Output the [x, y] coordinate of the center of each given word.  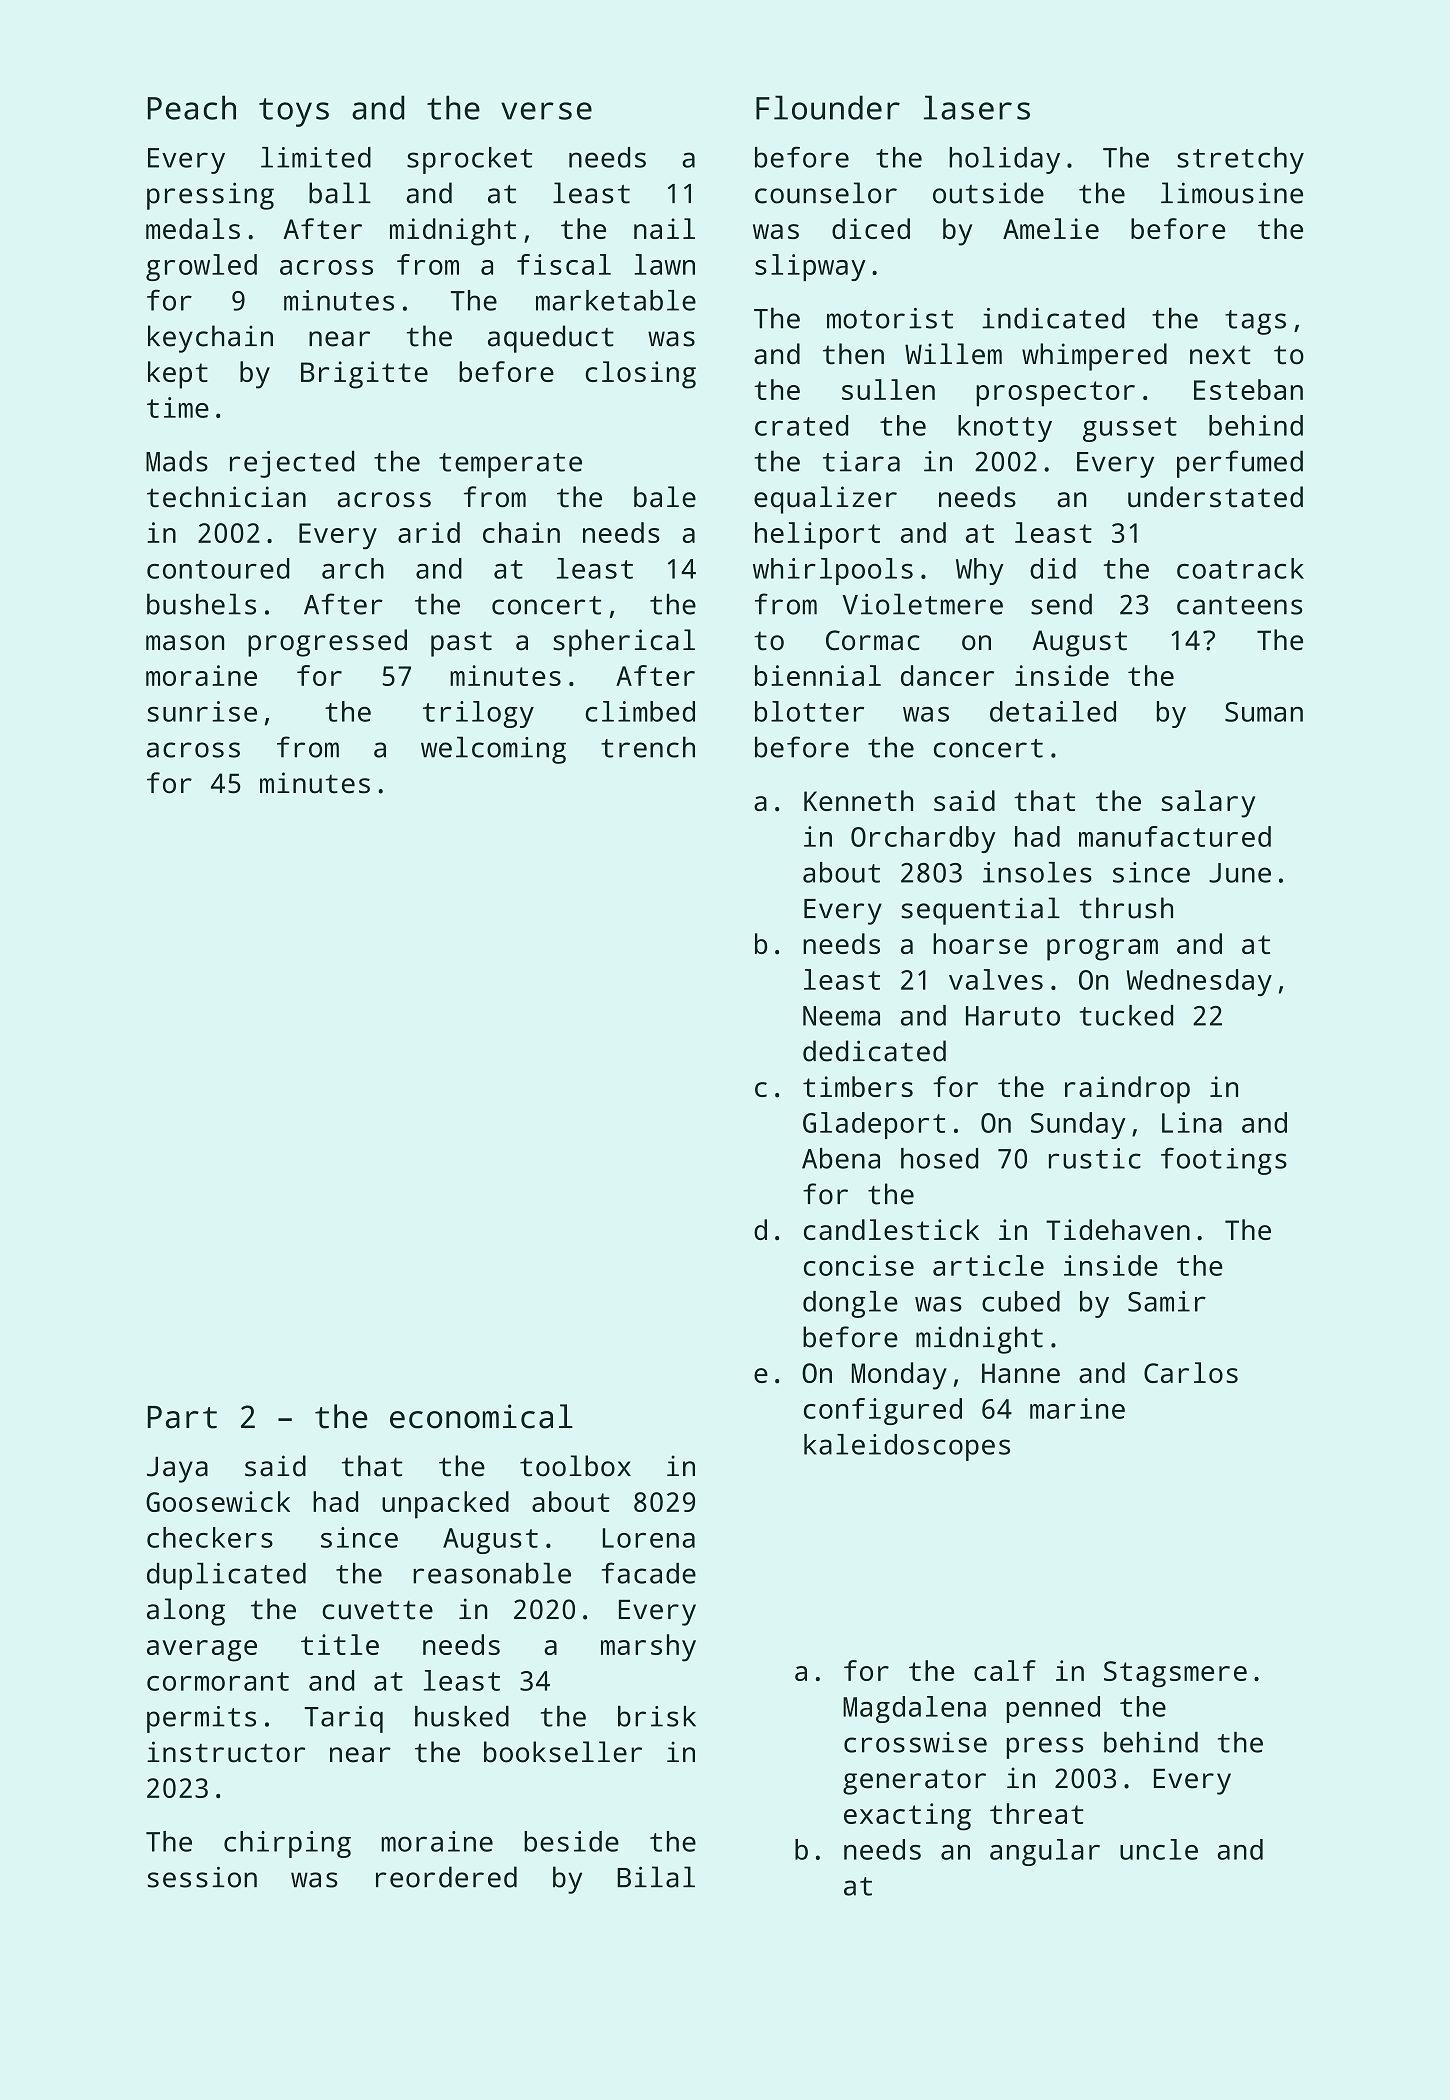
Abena [841, 1158]
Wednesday [1199, 982]
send [1061, 604]
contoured [218, 568]
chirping [287, 1844]
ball [340, 193]
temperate [510, 465]
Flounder [828, 107]
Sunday [1078, 1125]
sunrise [202, 711]
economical [481, 1416]
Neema [841, 1016]
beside [571, 1841]
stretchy [1240, 160]
